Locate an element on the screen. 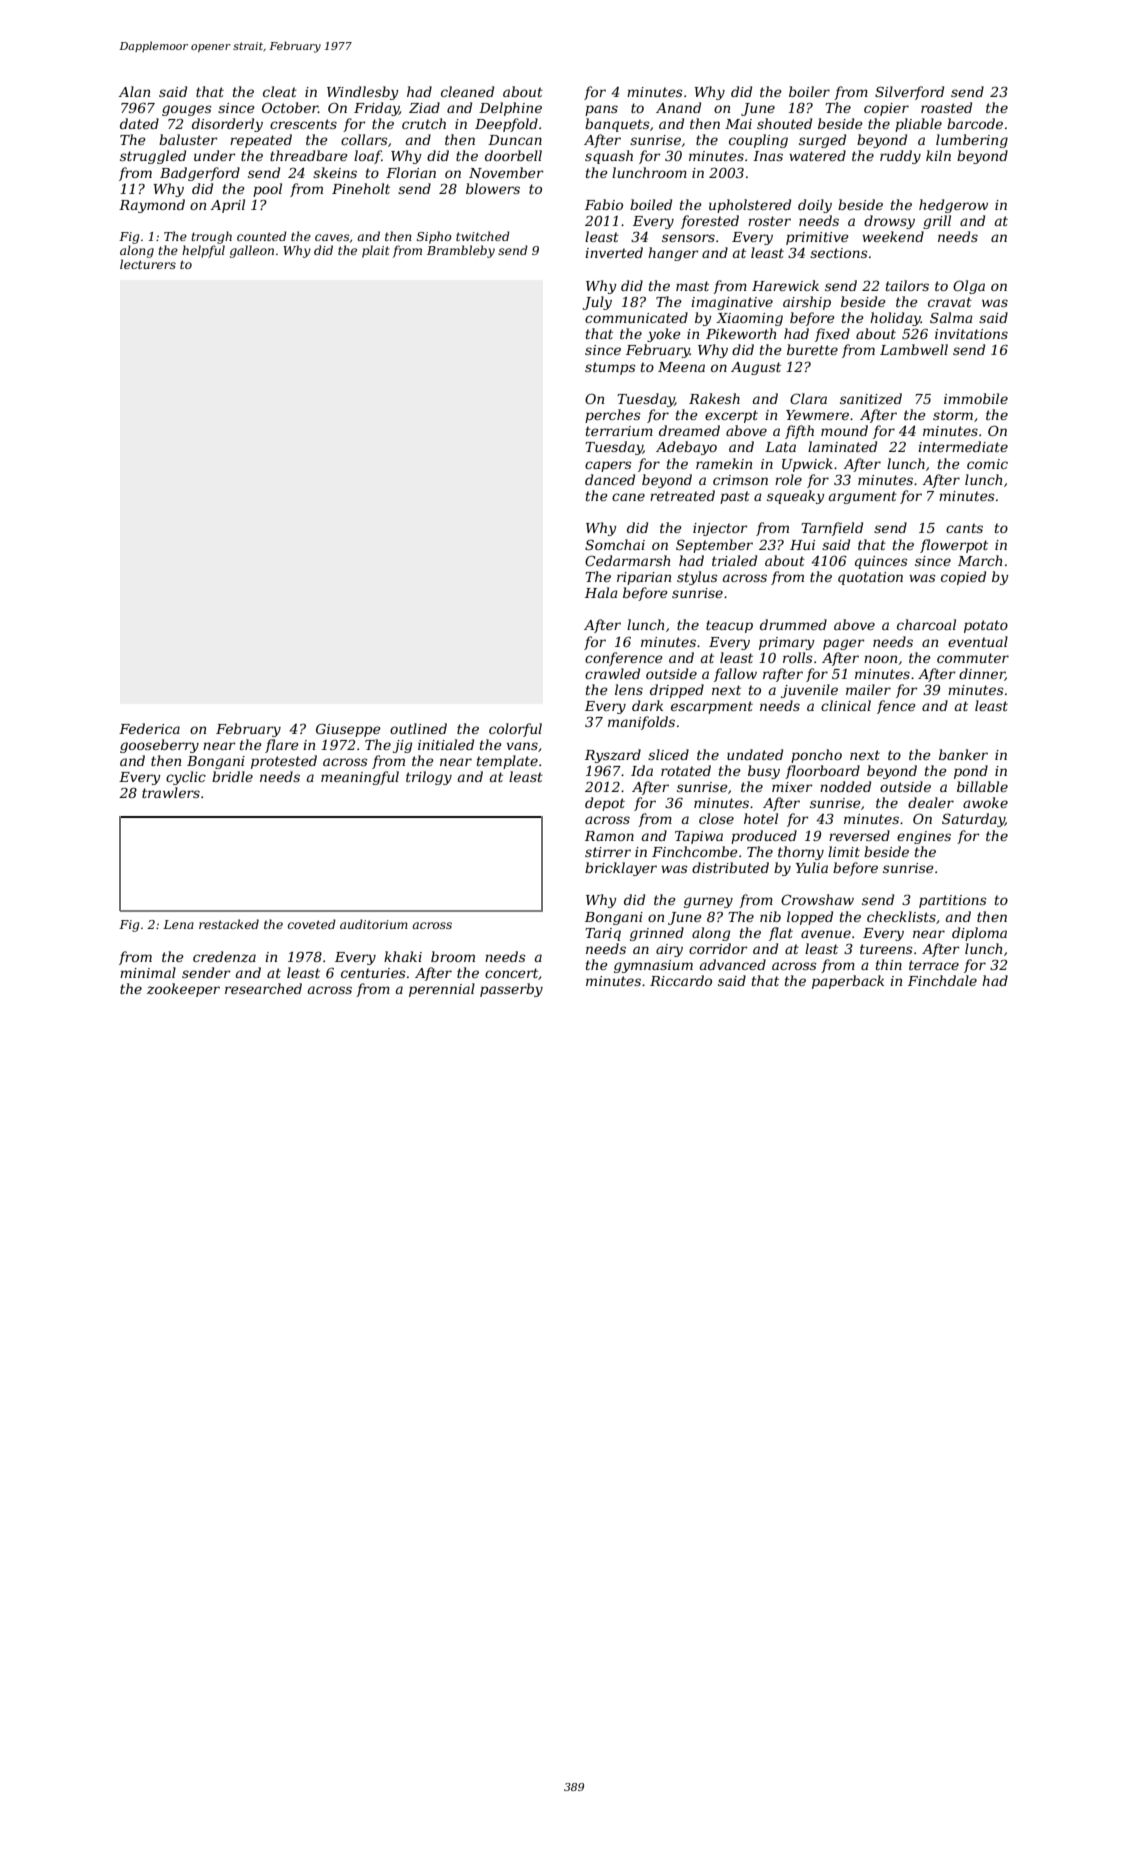 The width and height of the screenshot is (1128, 1858). stumps is located at coordinates (610, 368).
